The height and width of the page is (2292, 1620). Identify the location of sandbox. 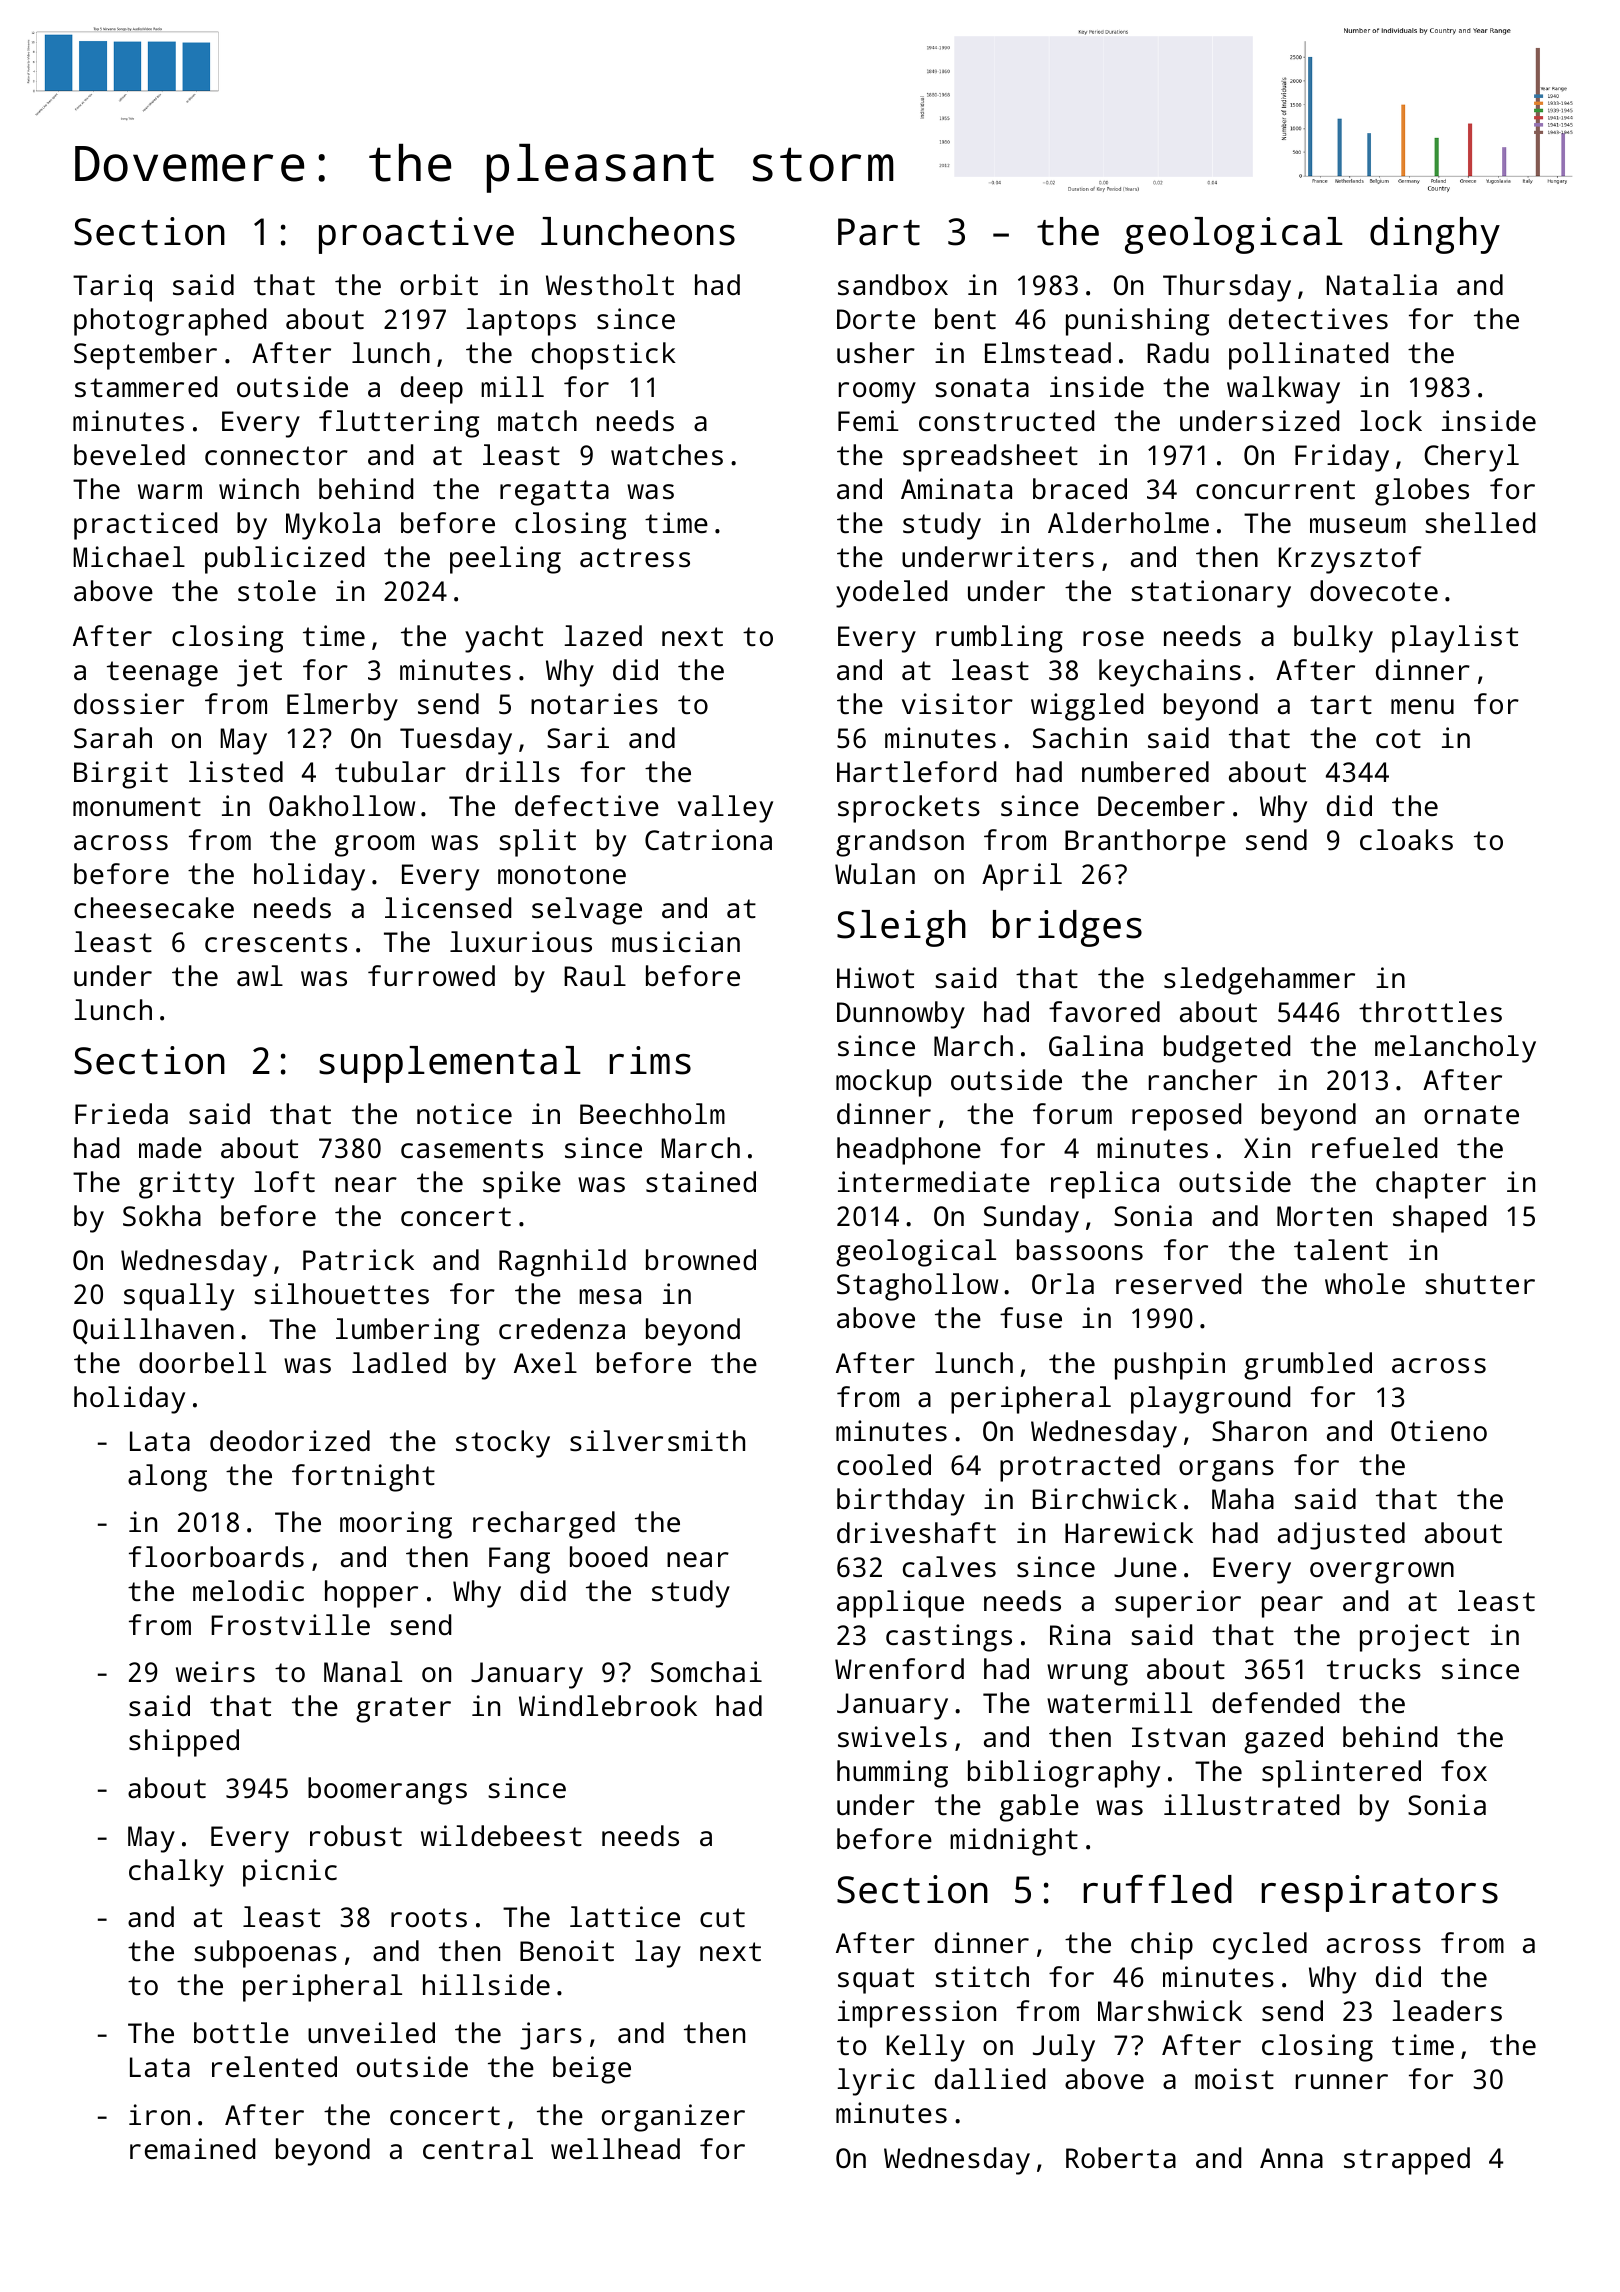
(893, 285).
